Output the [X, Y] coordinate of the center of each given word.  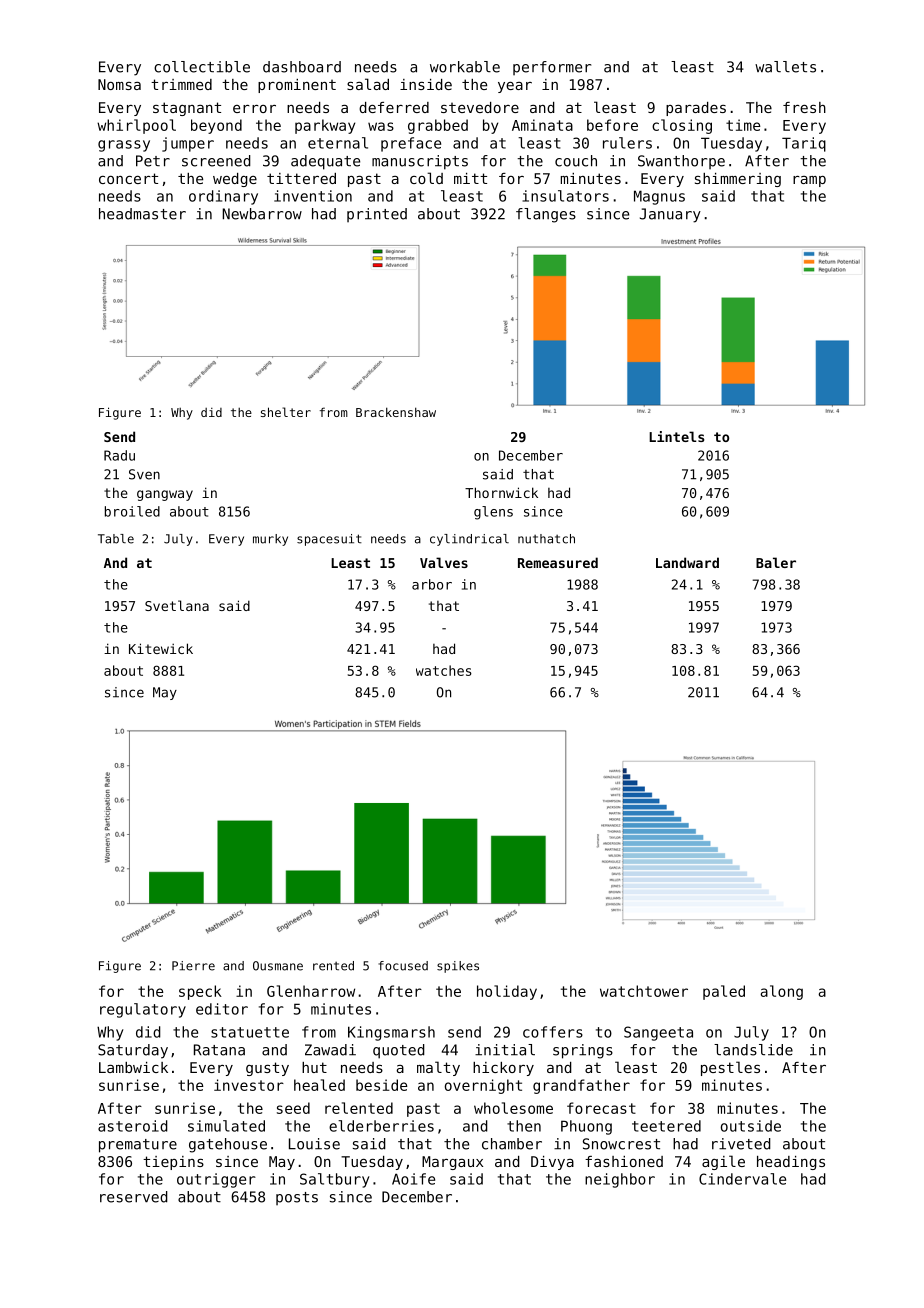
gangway [165, 495]
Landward [687, 562]
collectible [202, 67]
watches [444, 670]
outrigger [216, 1180]
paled [724, 992]
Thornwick [501, 492]
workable [465, 67]
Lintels [677, 436]
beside [382, 1085]
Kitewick [161, 648]
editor [222, 1009]
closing [682, 126]
